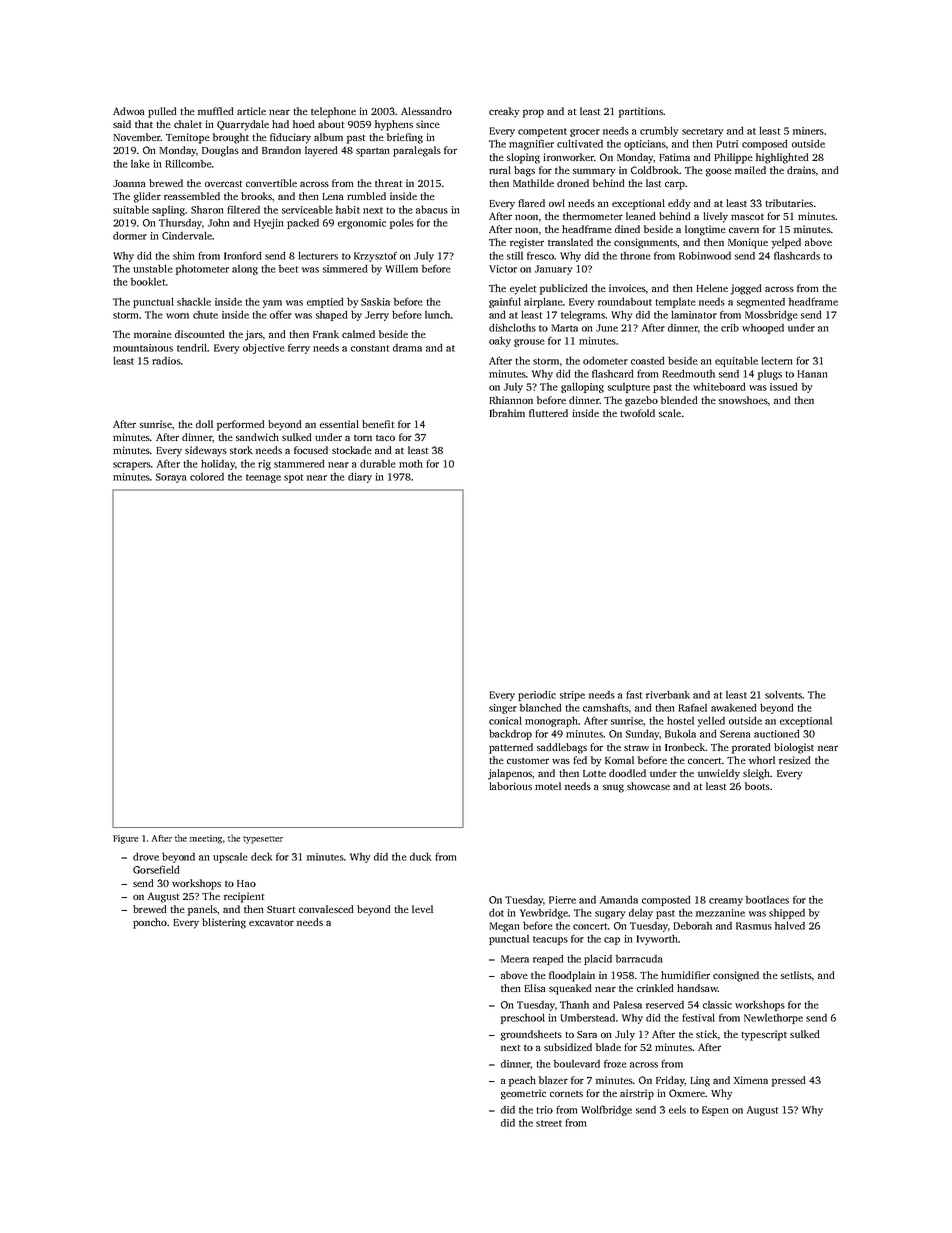 The width and height of the screenshot is (952, 1233). What do you see at coordinates (206, 839) in the screenshot?
I see `meeting` at bounding box center [206, 839].
